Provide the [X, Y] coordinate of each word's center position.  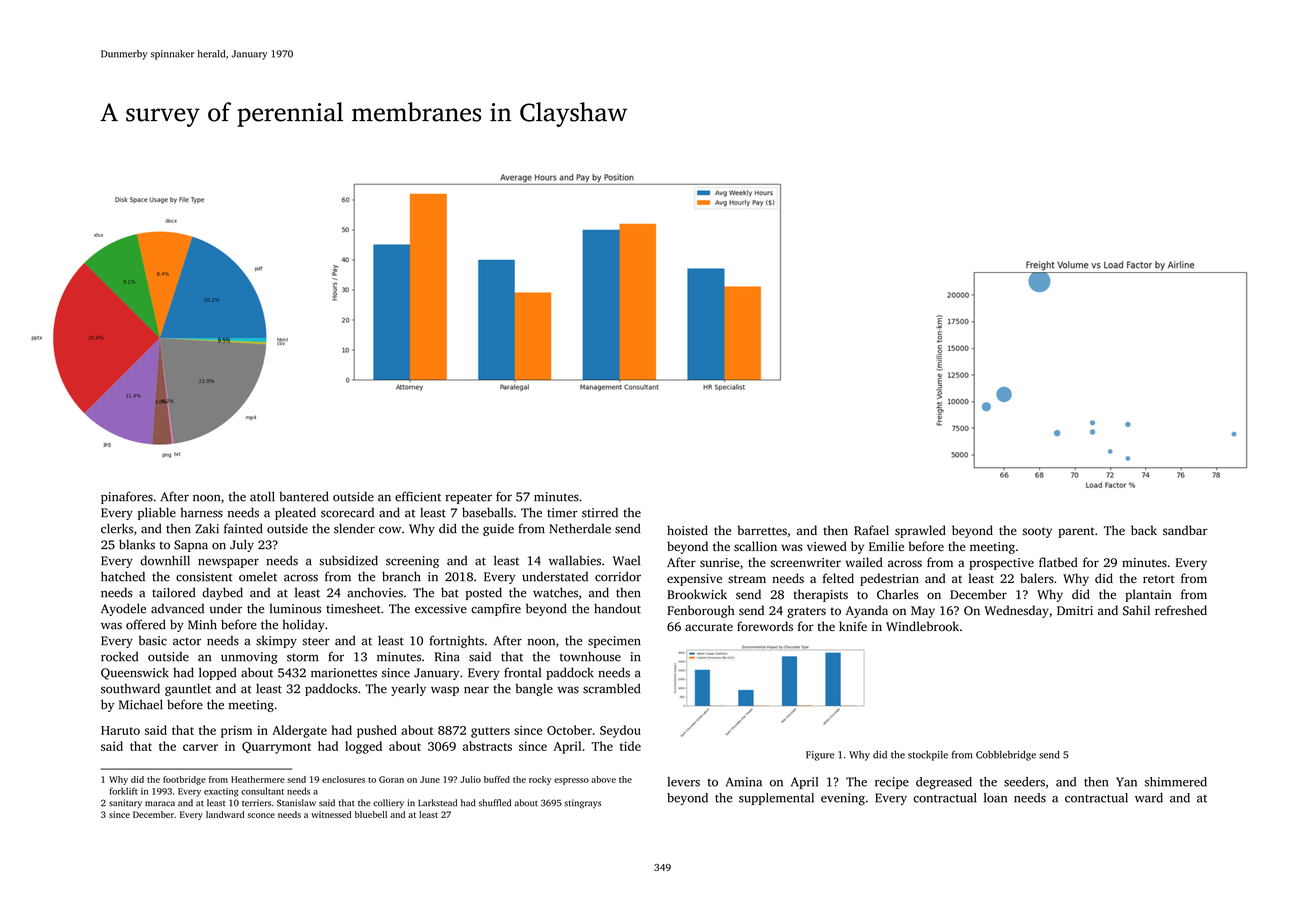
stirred [600, 513]
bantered [304, 496]
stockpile [928, 755]
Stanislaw [296, 803]
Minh [202, 624]
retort [1158, 579]
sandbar [1185, 530]
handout [617, 608]
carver [200, 747]
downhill [165, 560]
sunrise [720, 563]
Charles [897, 594]
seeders [1024, 782]
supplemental [776, 799]
